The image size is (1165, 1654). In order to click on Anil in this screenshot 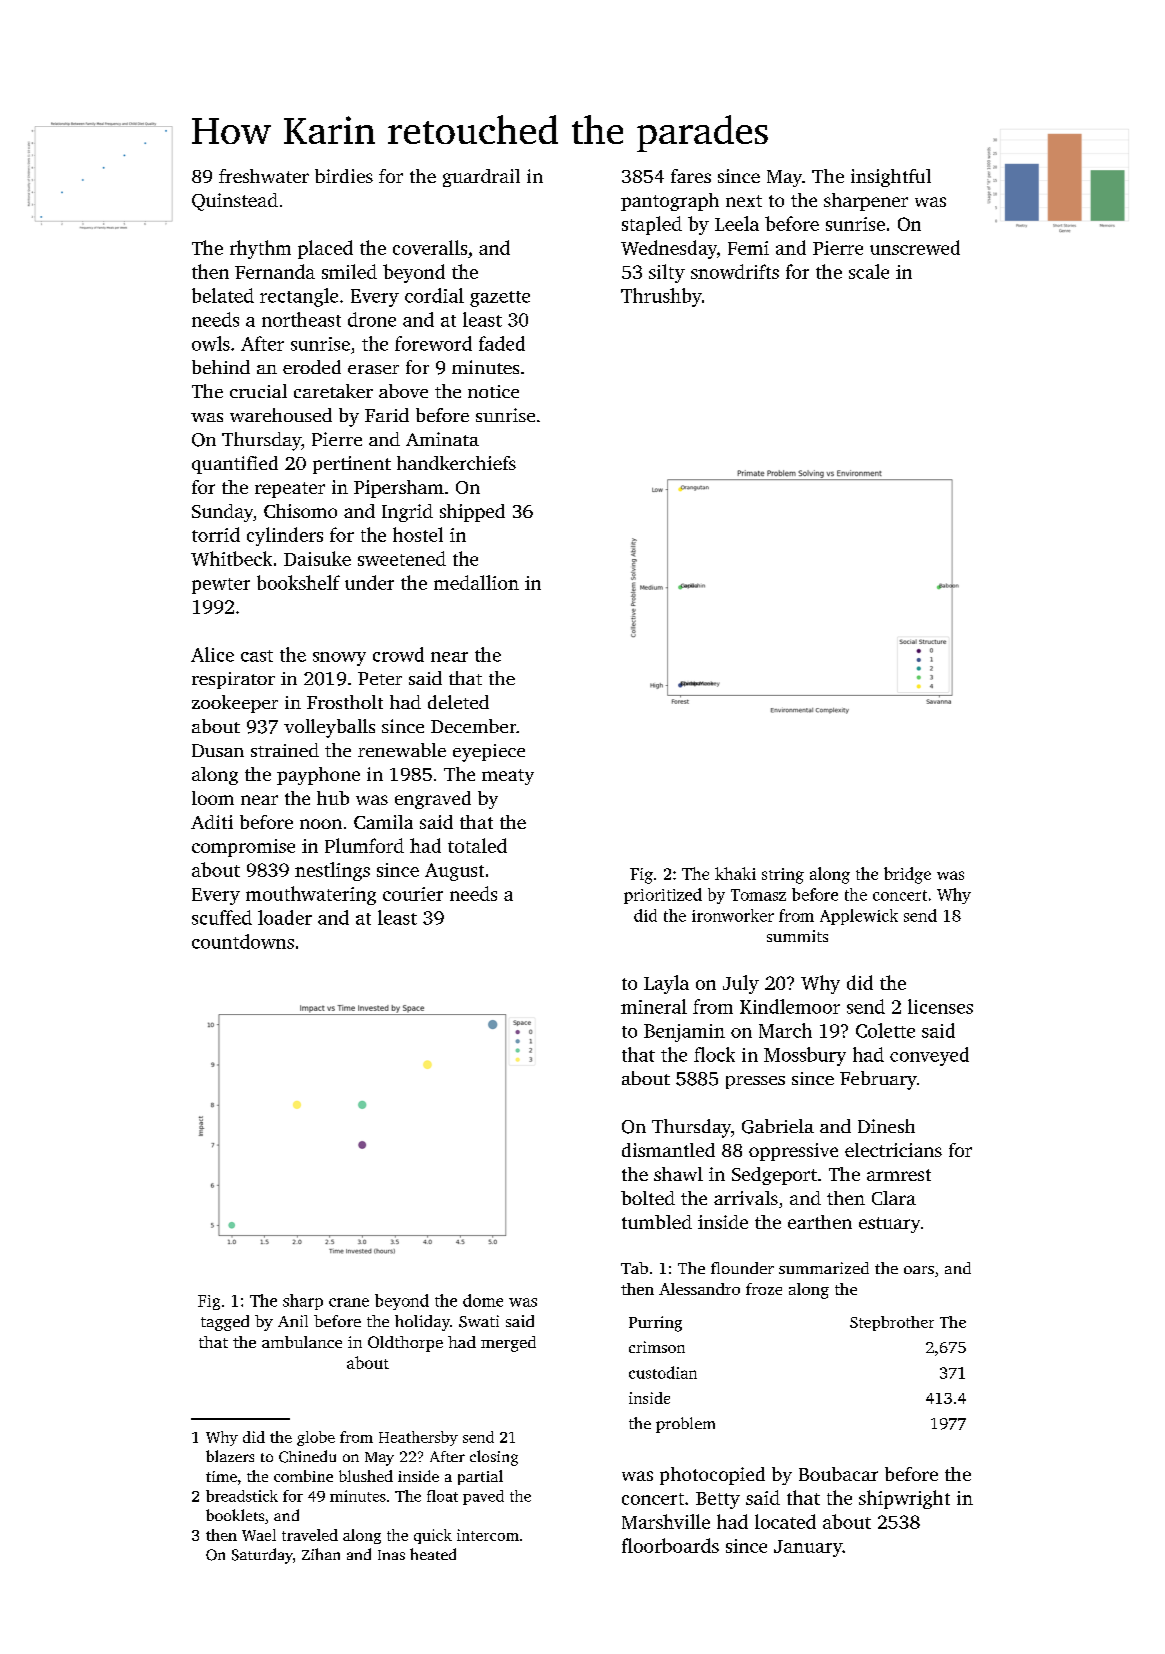, I will do `click(293, 1321)`.
